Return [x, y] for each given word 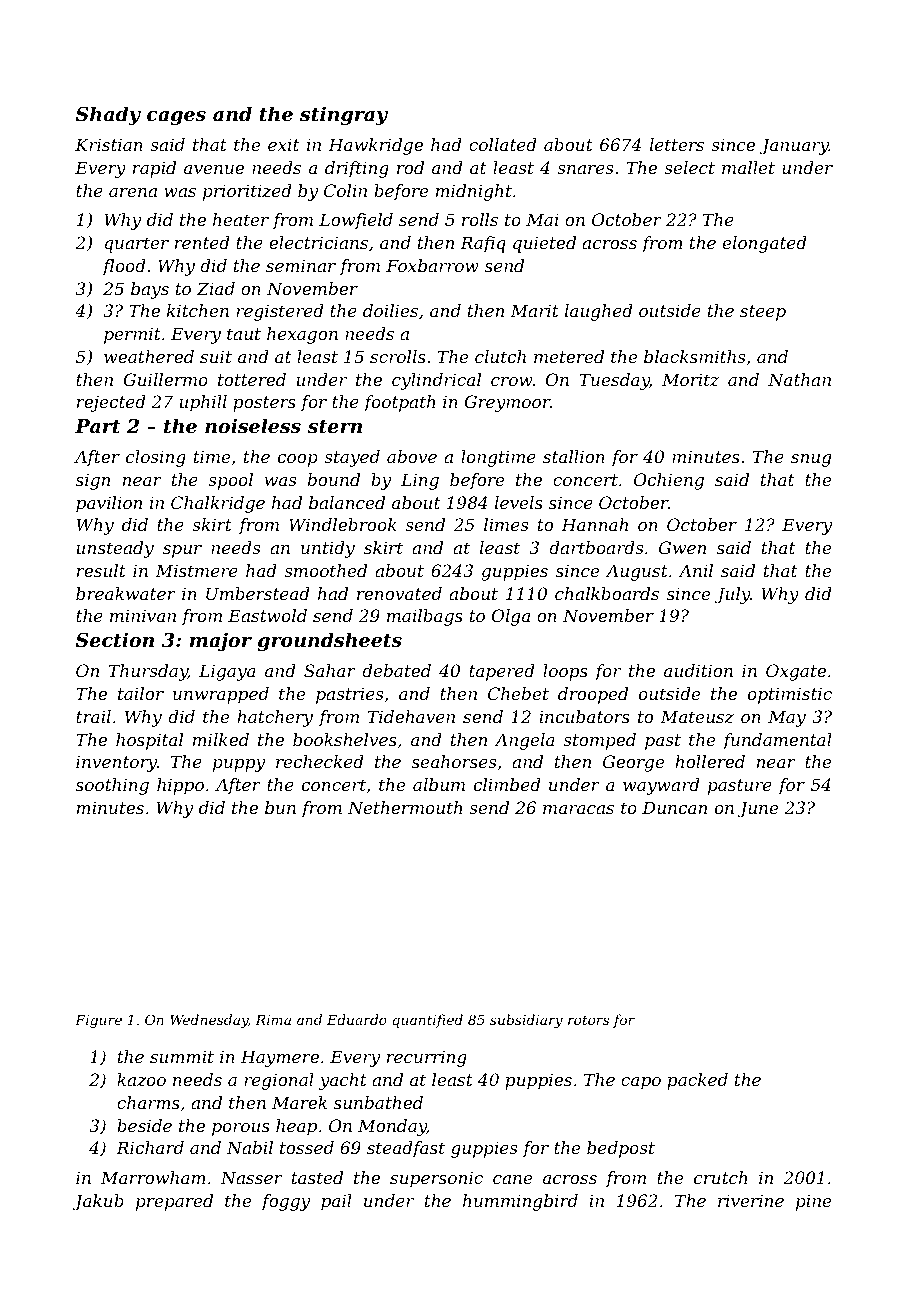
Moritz [690, 380]
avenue [214, 169]
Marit [534, 310]
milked [221, 739]
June [757, 809]
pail [336, 1202]
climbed [507, 784]
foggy [285, 1202]
